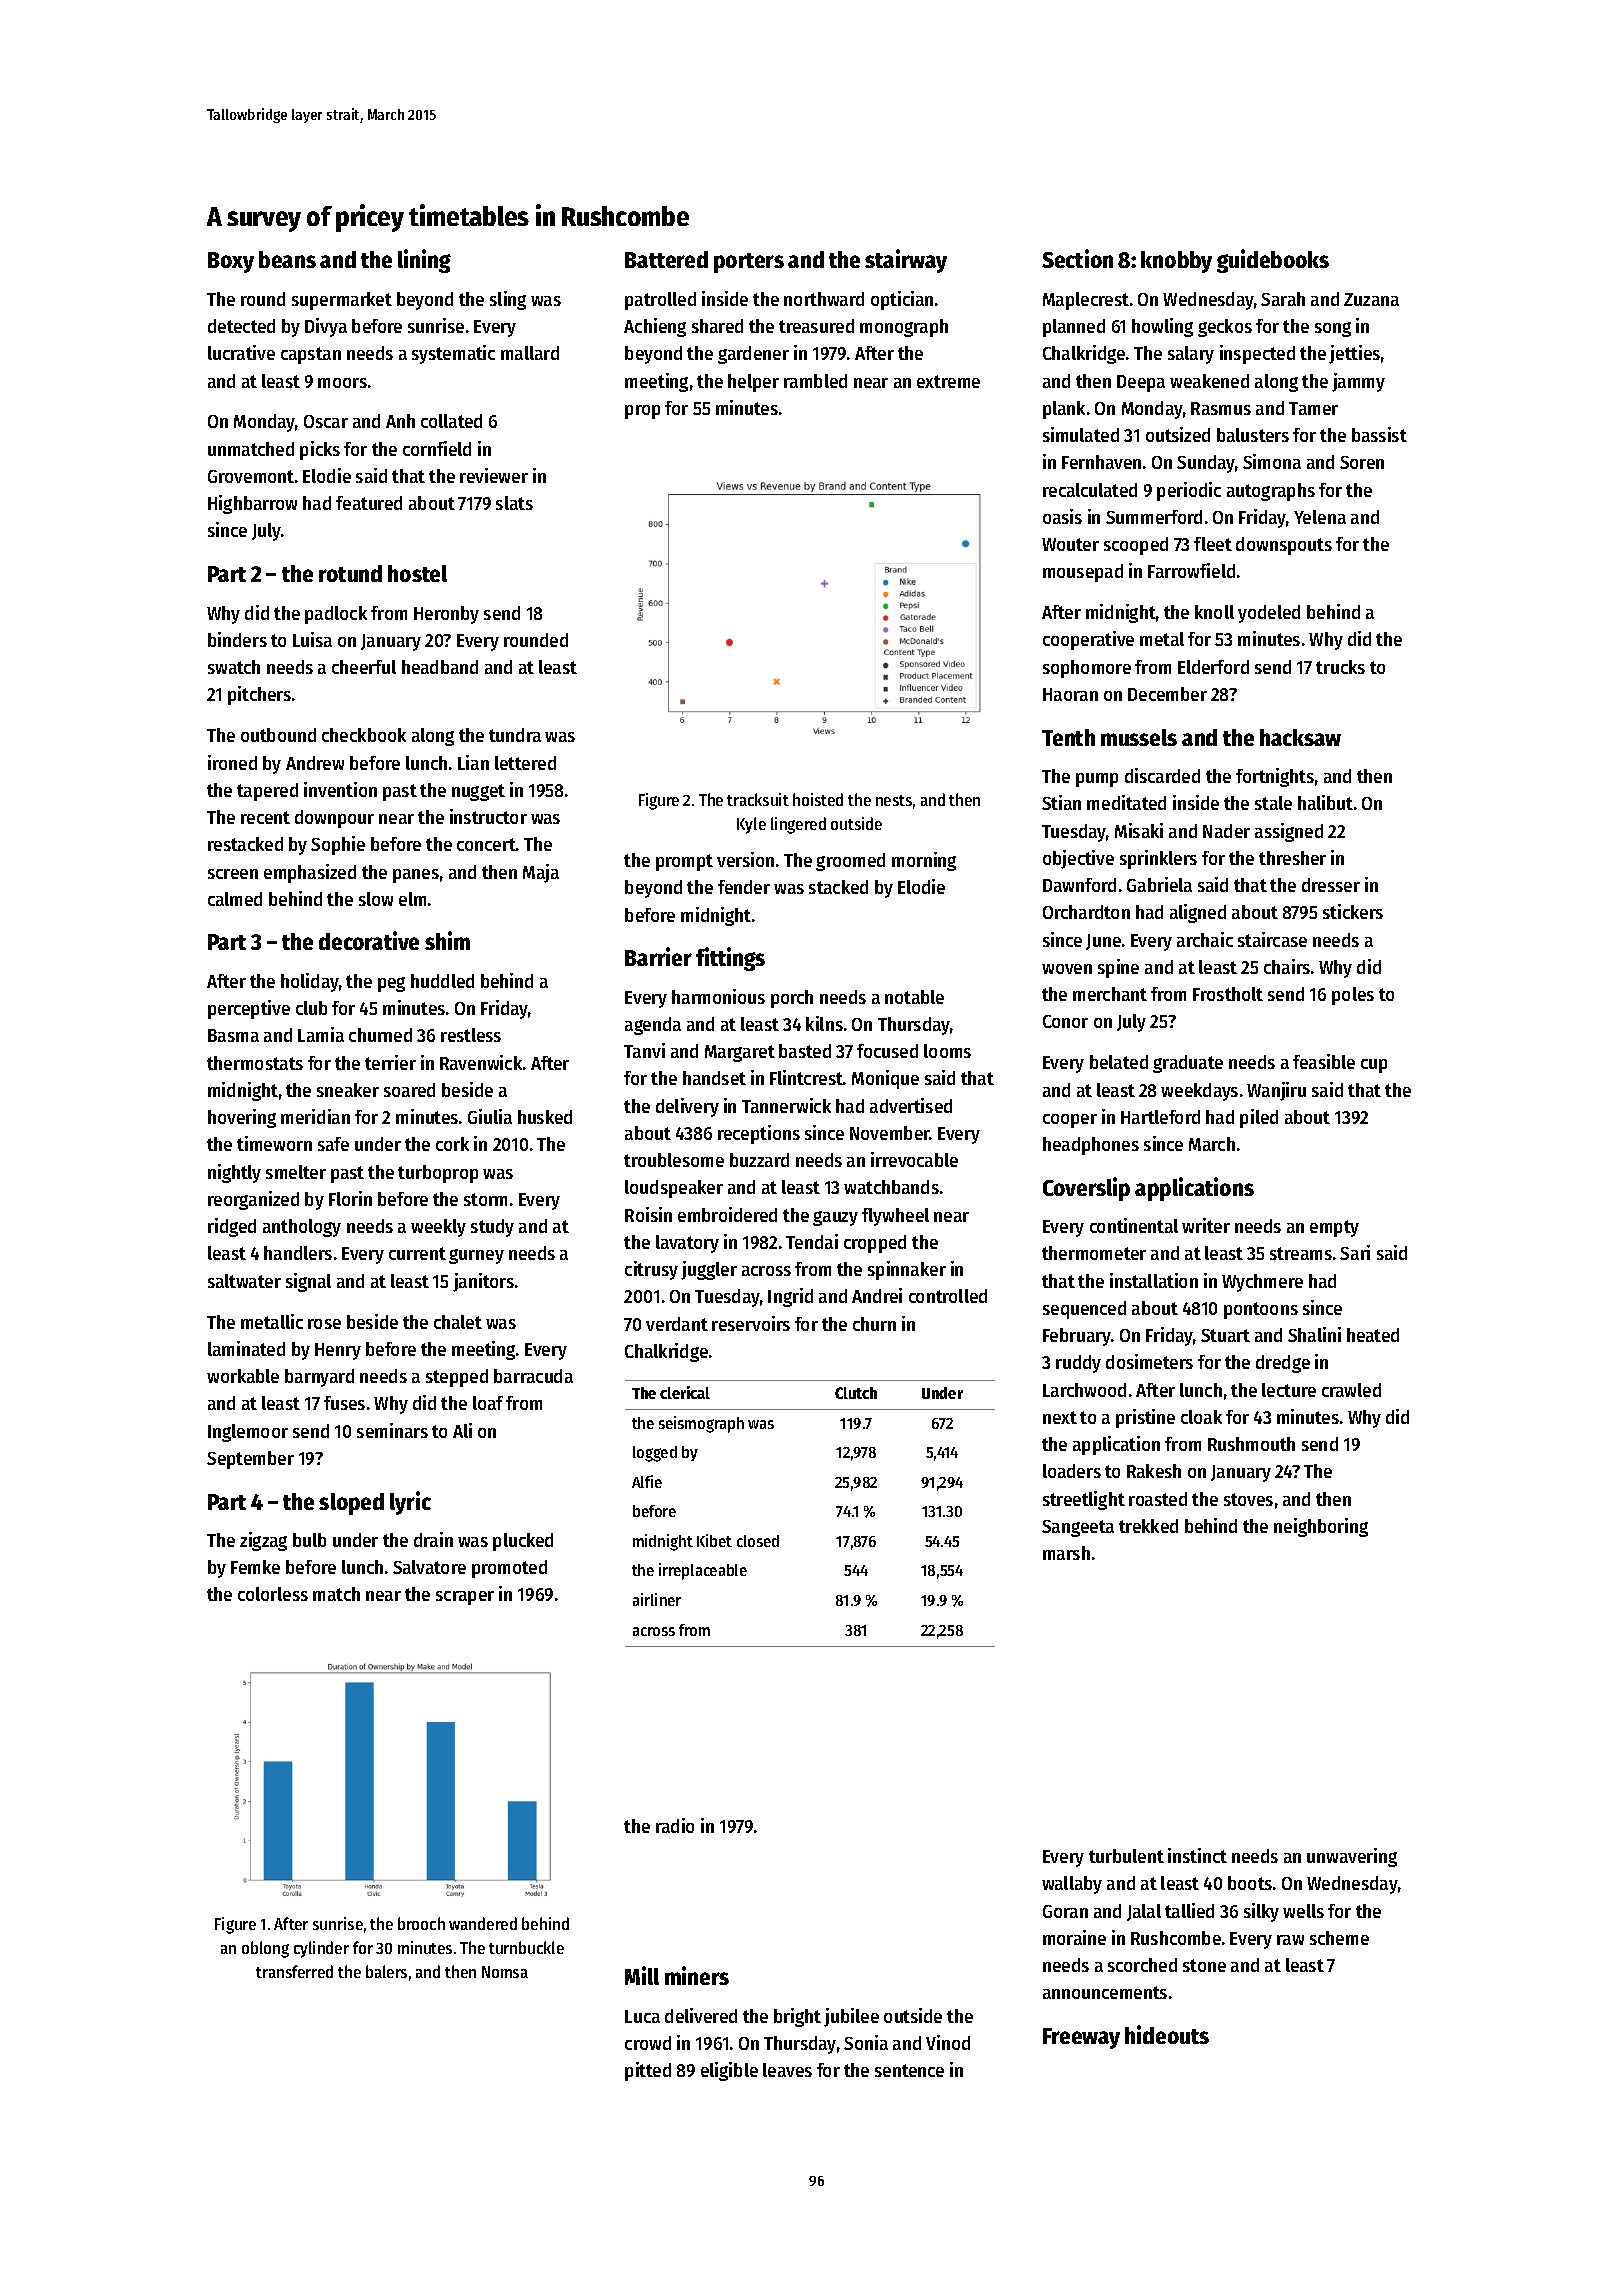 The height and width of the image is (2292, 1620). I want to click on receptions, so click(759, 1134).
